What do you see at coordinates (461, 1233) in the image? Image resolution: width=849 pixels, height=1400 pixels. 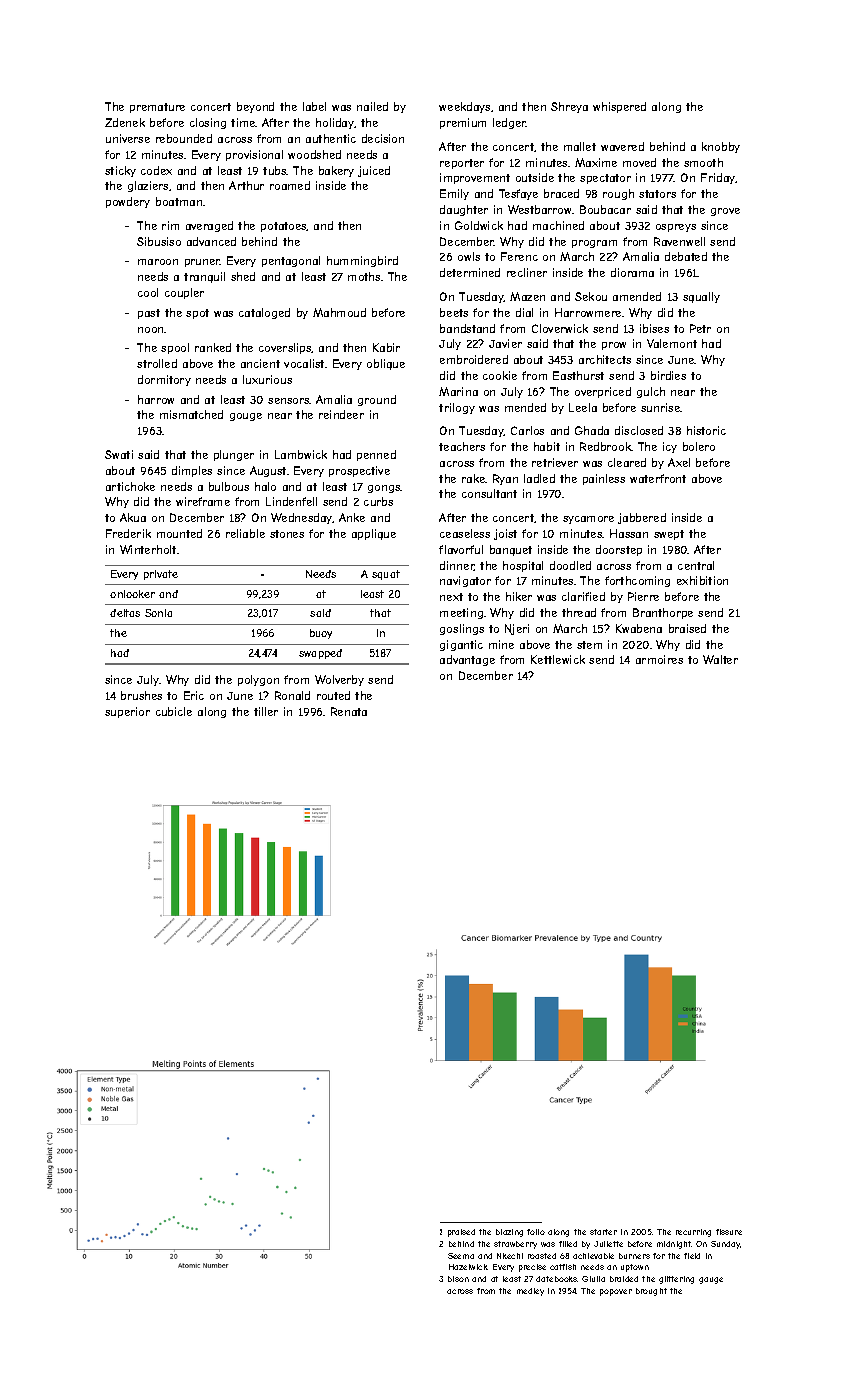 I see `praised` at bounding box center [461, 1233].
